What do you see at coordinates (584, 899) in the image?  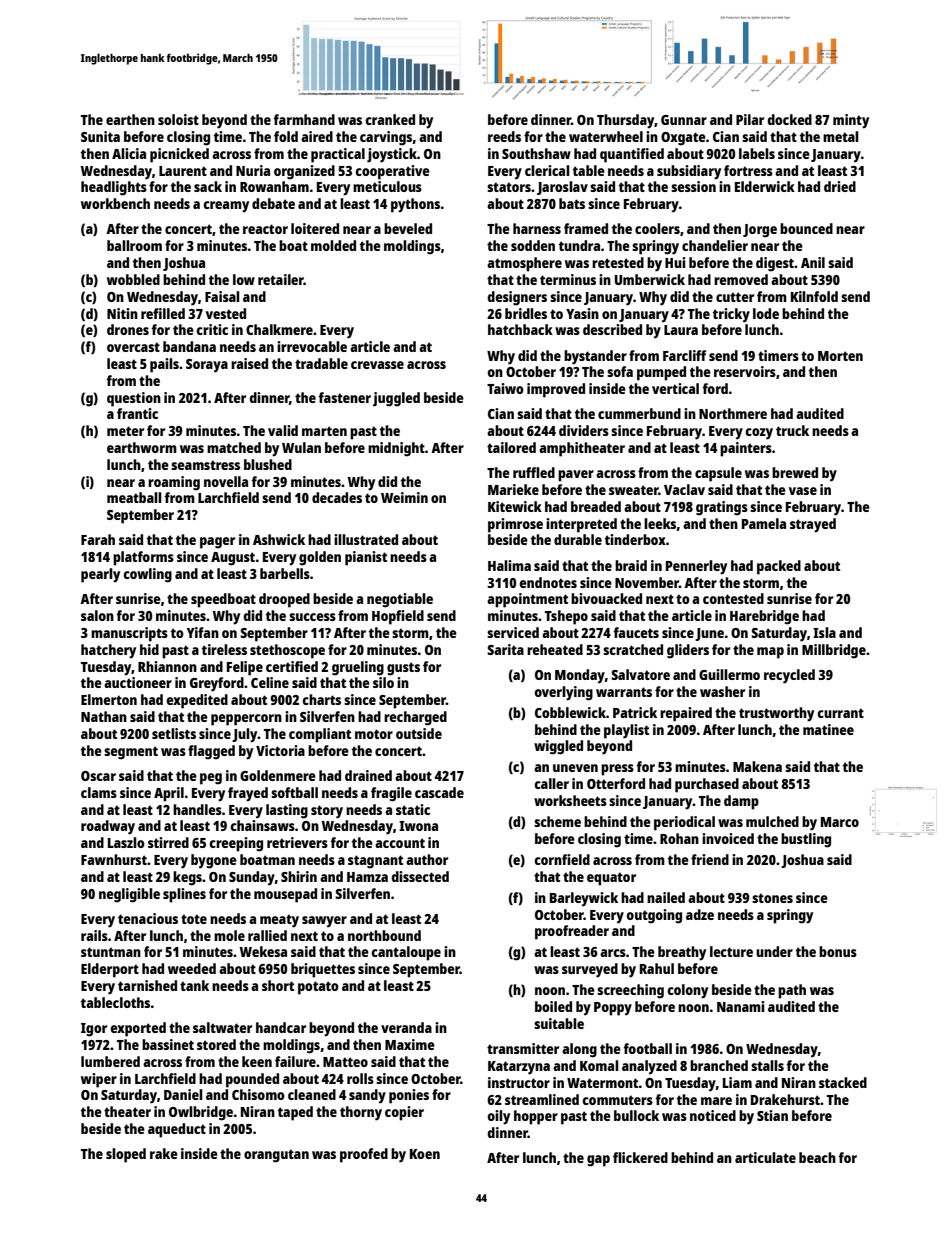 I see `Barleywick` at bounding box center [584, 899].
